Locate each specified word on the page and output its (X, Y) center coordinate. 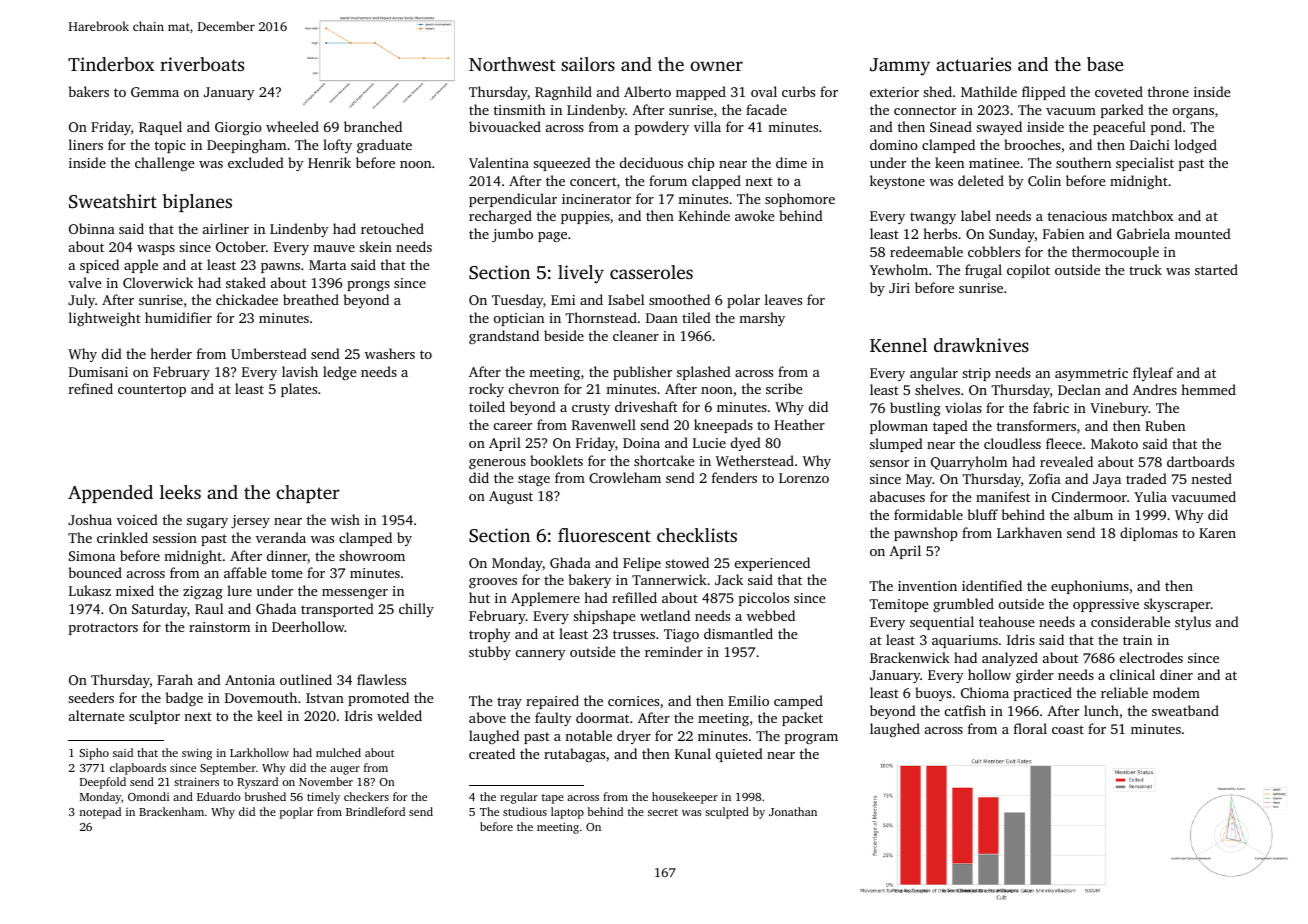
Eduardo (219, 796)
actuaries (973, 64)
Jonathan (793, 811)
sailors (588, 64)
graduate (384, 146)
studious (525, 811)
